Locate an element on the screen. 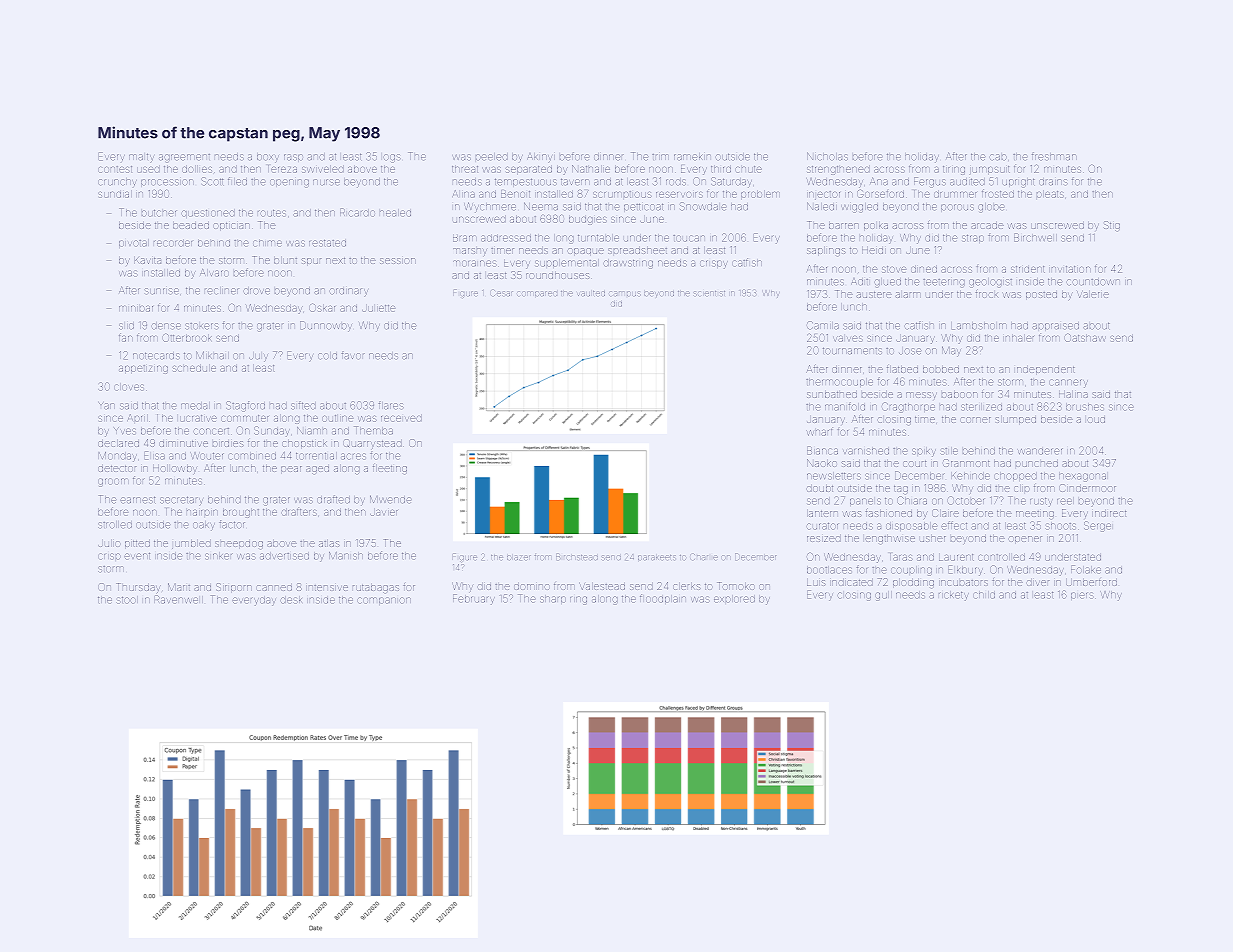 The image size is (1233, 952). sunbathed is located at coordinates (832, 394).
